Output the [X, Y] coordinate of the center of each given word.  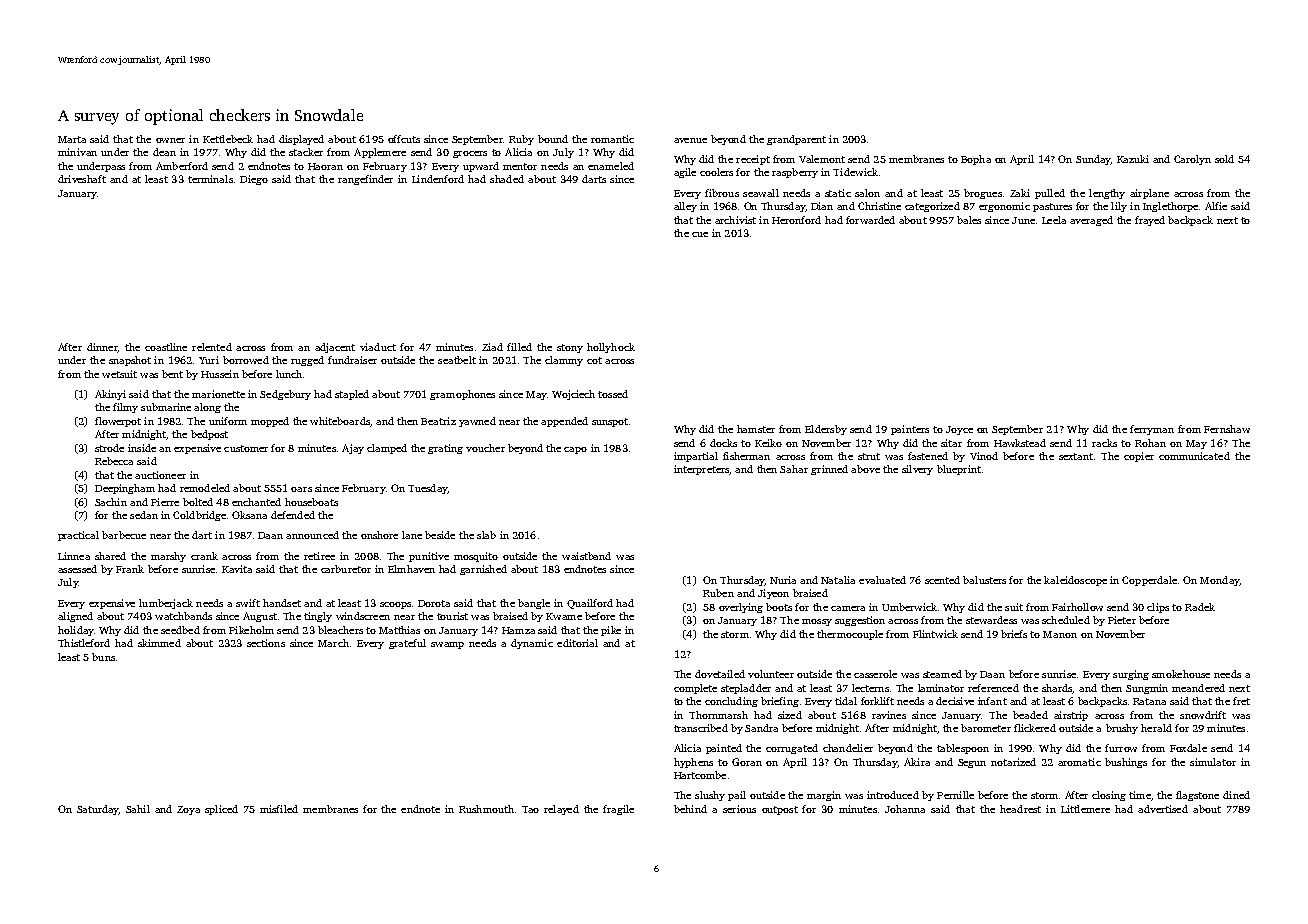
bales [969, 220]
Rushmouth [486, 809]
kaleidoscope [1075, 581]
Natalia [838, 580]
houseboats [311, 502]
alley [685, 207]
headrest [1020, 809]
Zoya [188, 810]
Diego [254, 180]
